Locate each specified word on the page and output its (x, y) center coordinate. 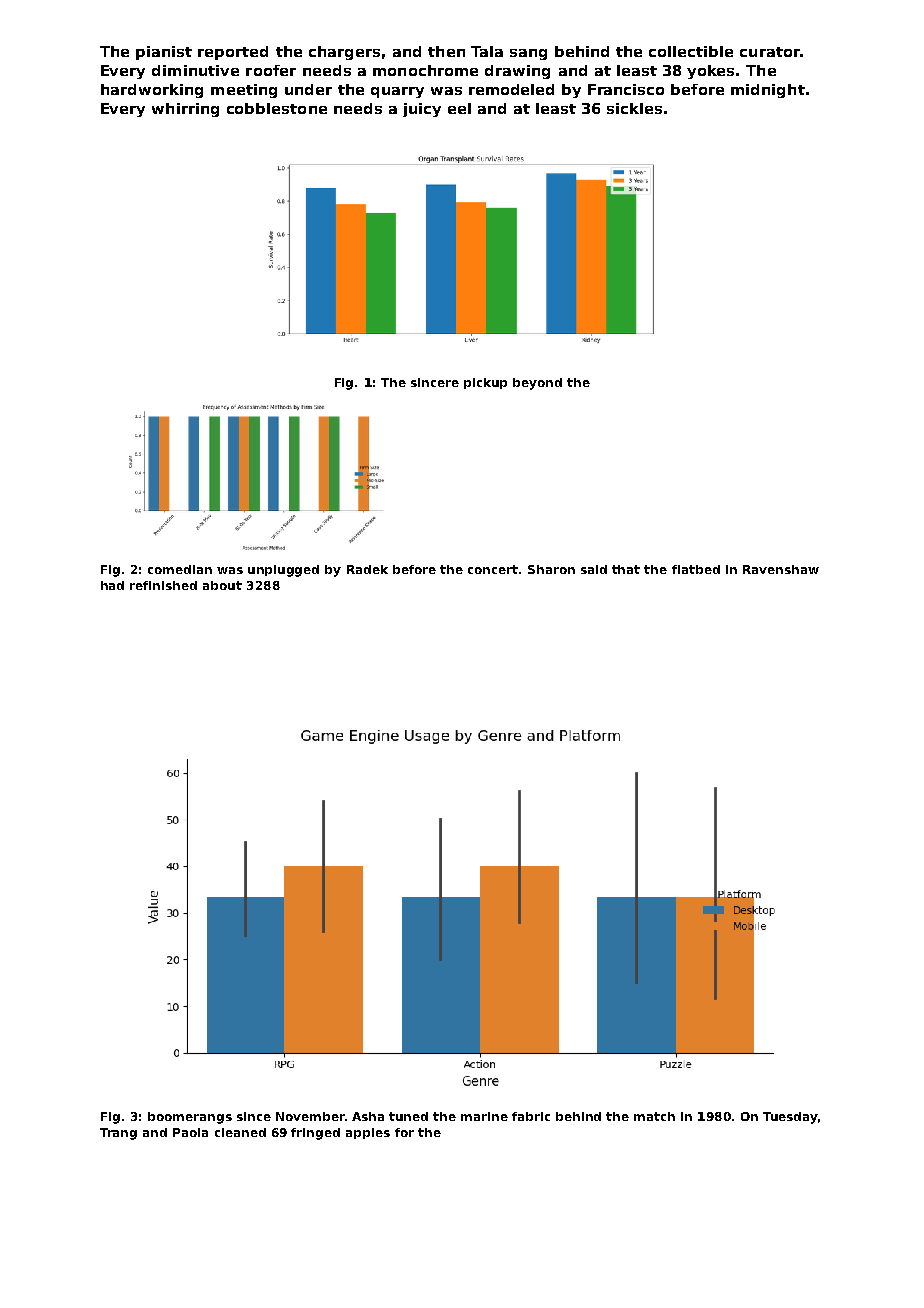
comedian (180, 569)
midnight (768, 91)
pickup (485, 383)
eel (459, 108)
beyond (537, 384)
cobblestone (277, 108)
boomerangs (190, 1118)
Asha (368, 1116)
